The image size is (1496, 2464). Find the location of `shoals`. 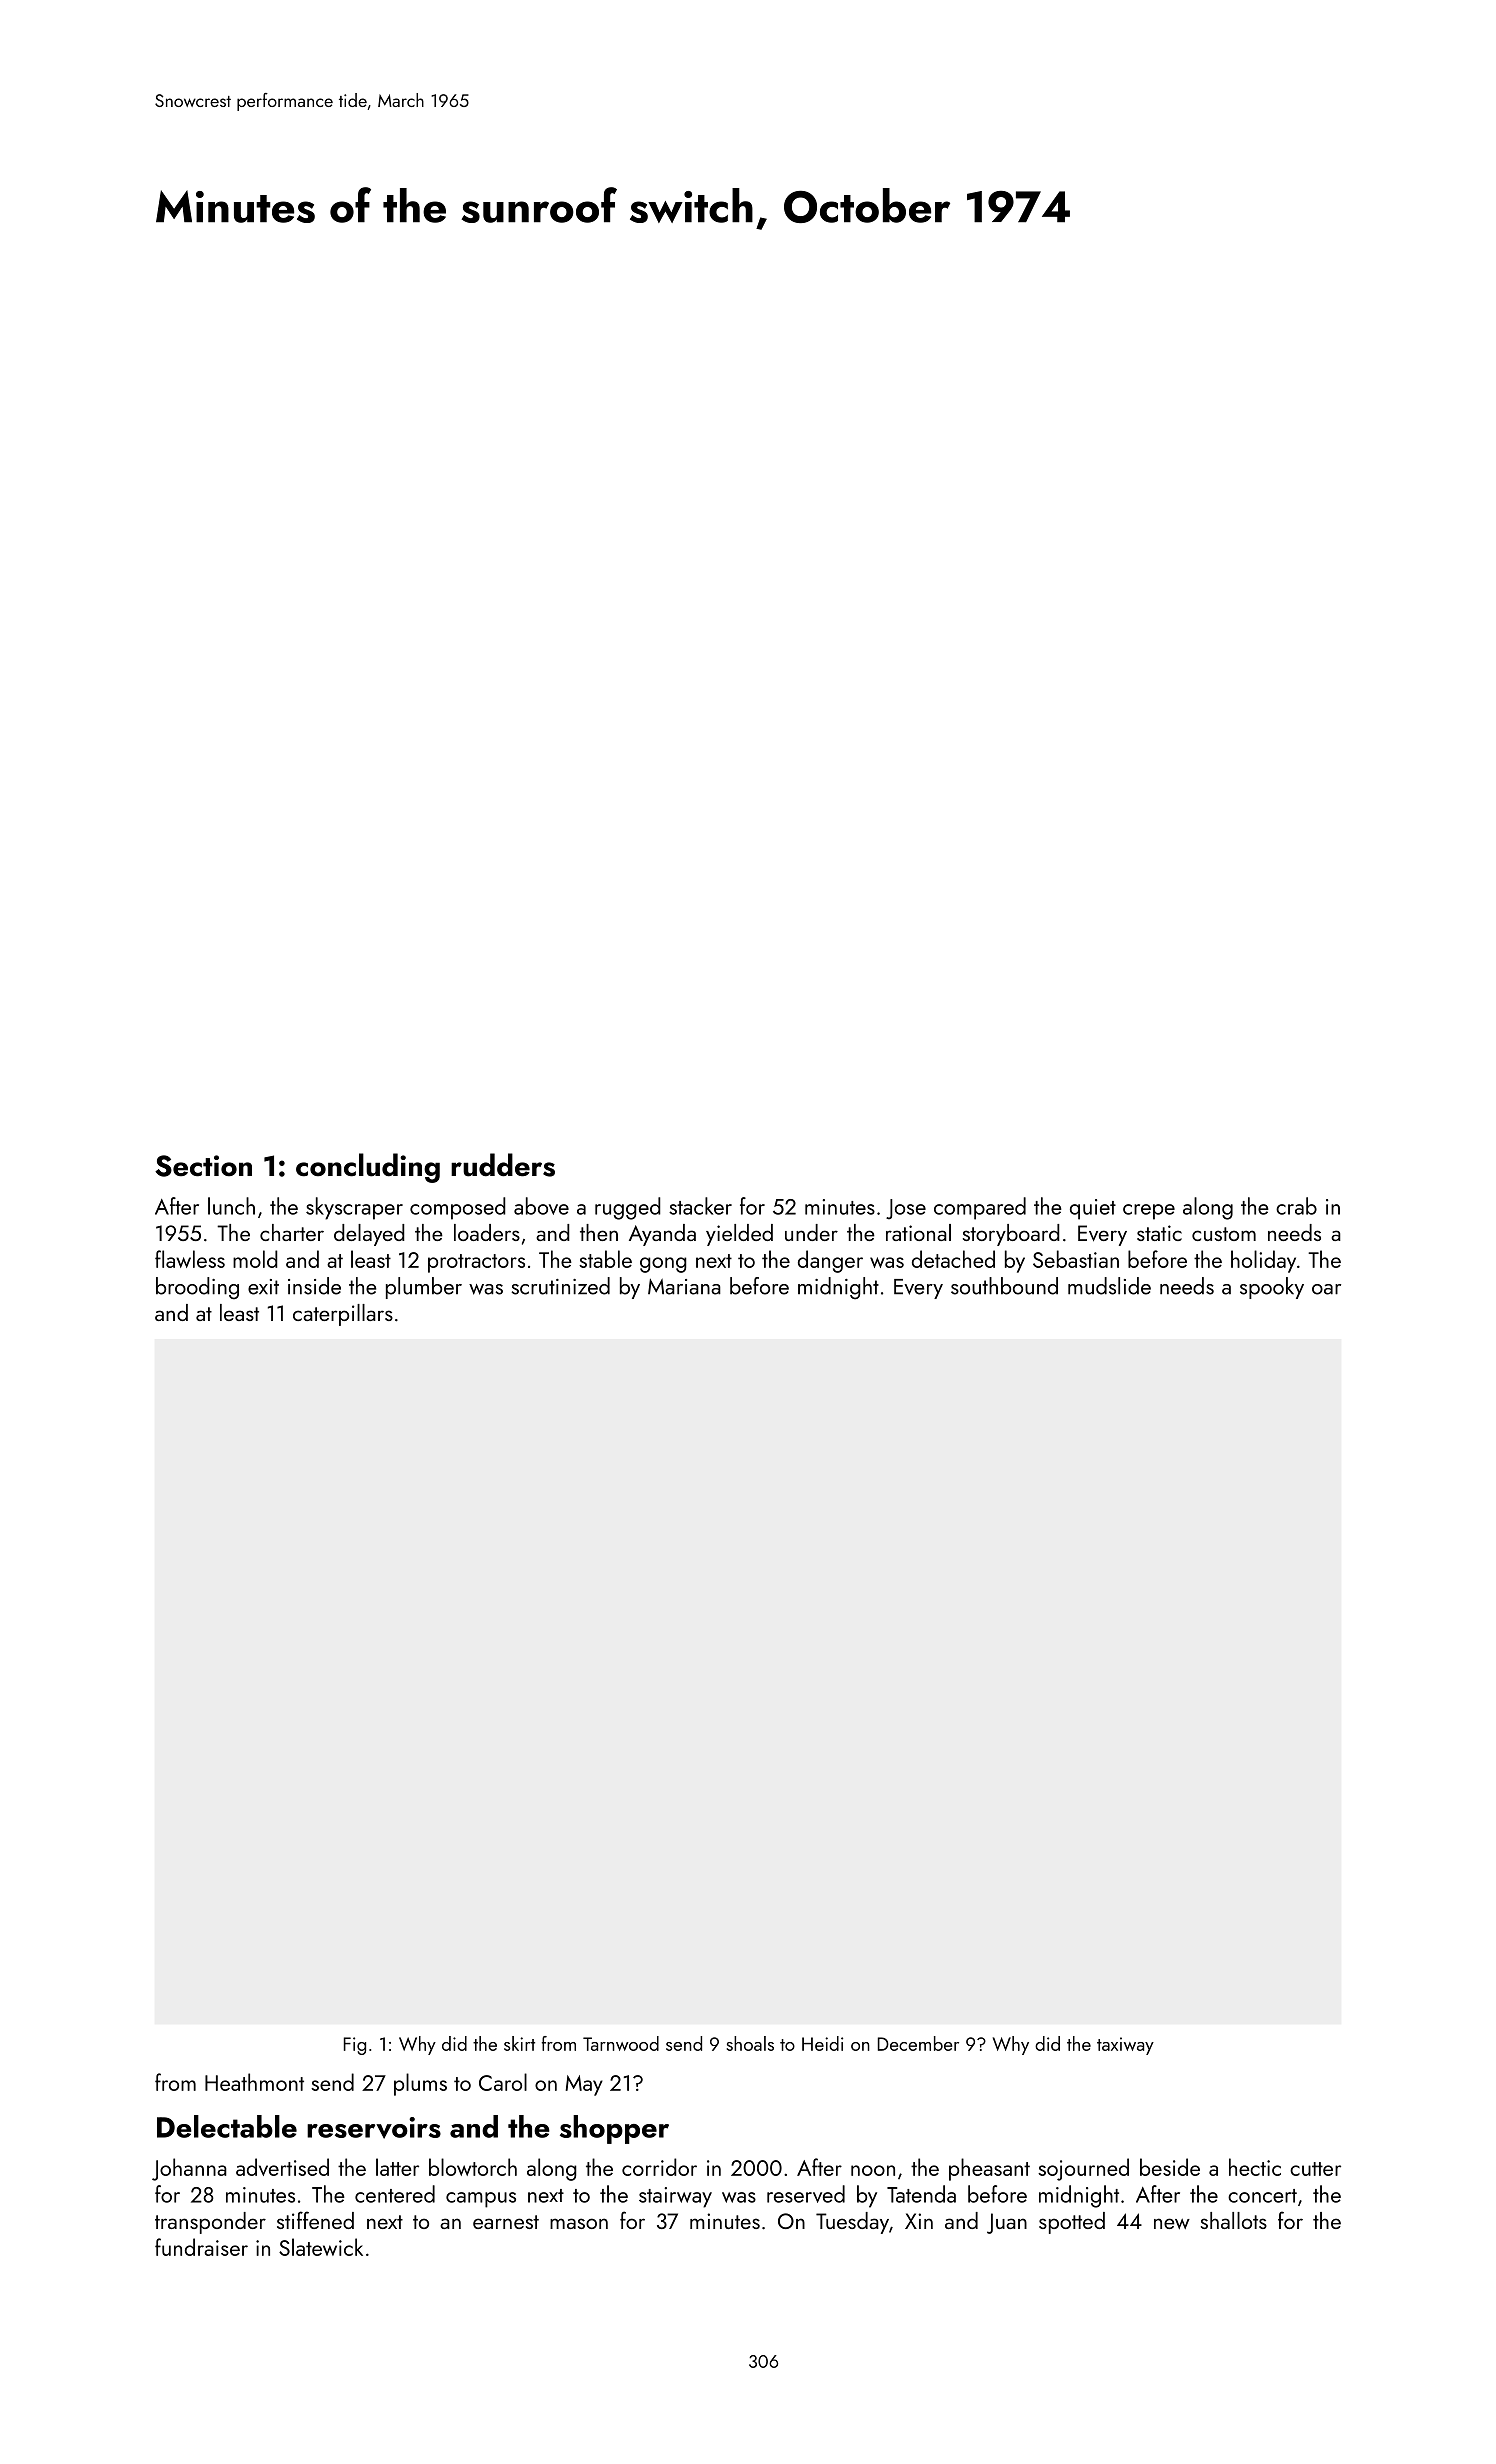

shoals is located at coordinates (750, 2043).
